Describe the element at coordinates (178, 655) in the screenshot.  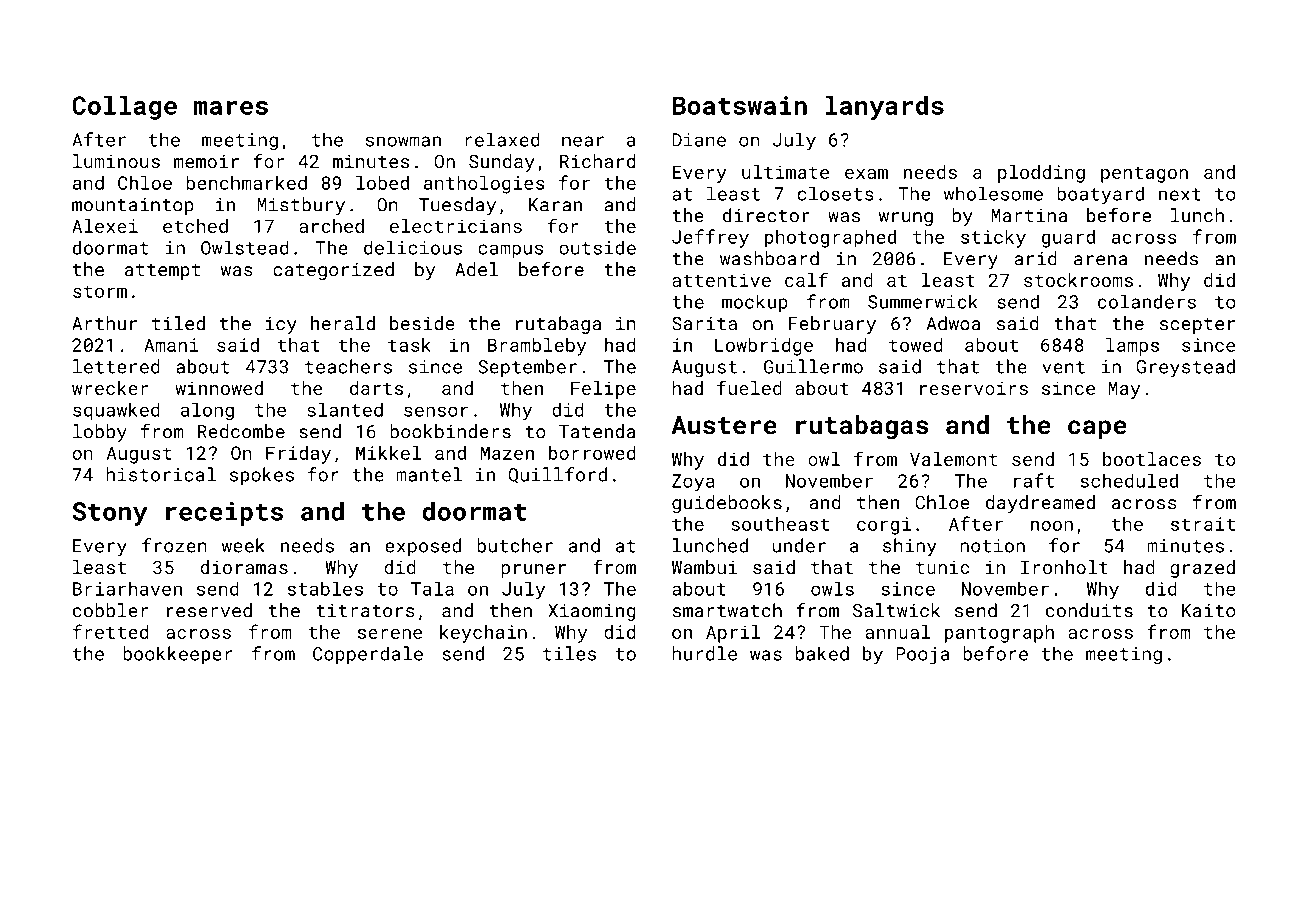
I see `bookkeeper` at that location.
